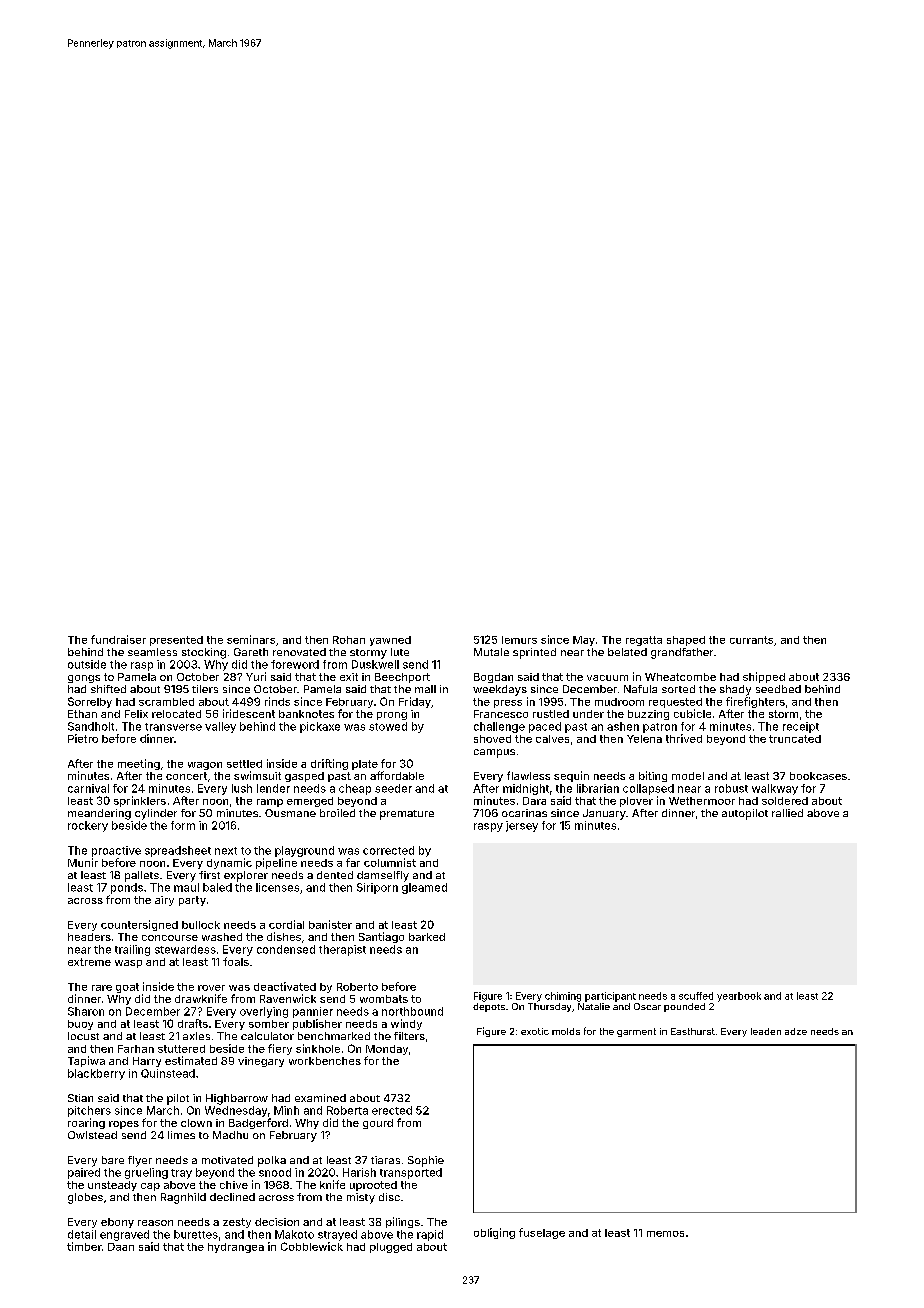 The height and width of the screenshot is (1308, 924). What do you see at coordinates (604, 814) in the screenshot?
I see `January` at bounding box center [604, 814].
